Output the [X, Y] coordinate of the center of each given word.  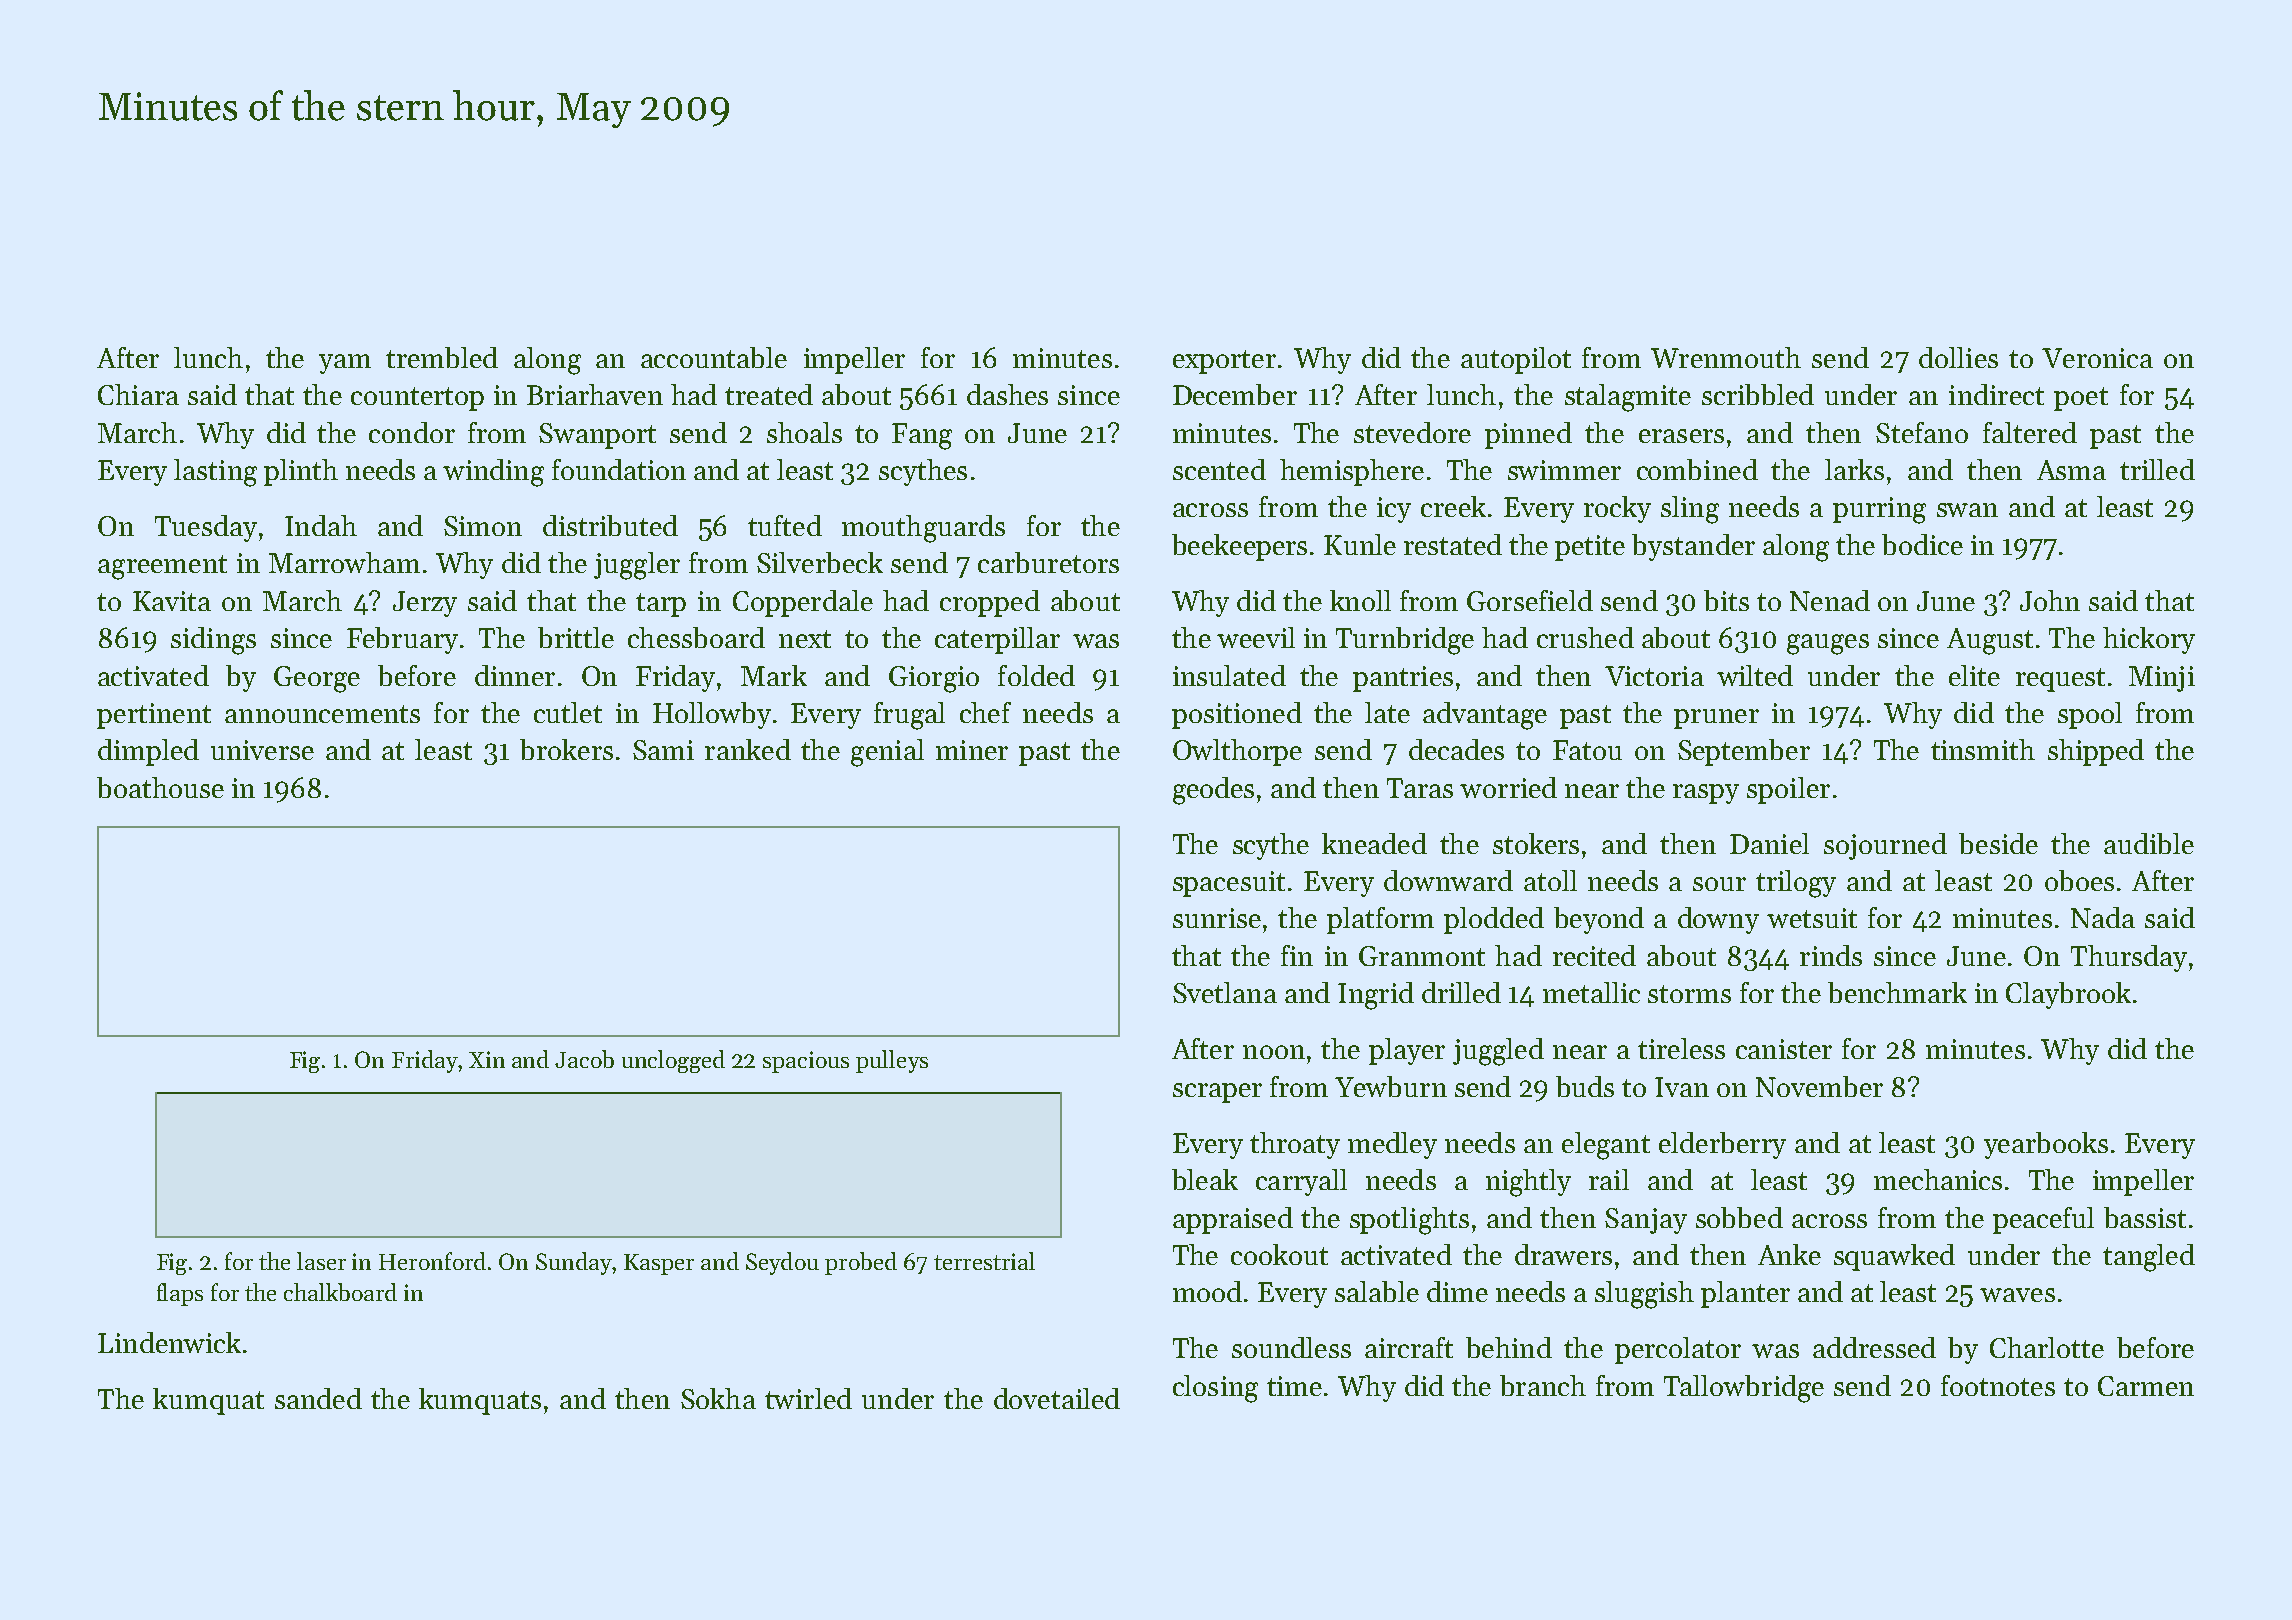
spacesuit [1229, 884]
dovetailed [1057, 1398]
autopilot [1516, 360]
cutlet [568, 712]
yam [345, 364]
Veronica [2097, 358]
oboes [2079, 880]
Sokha [718, 1398]
